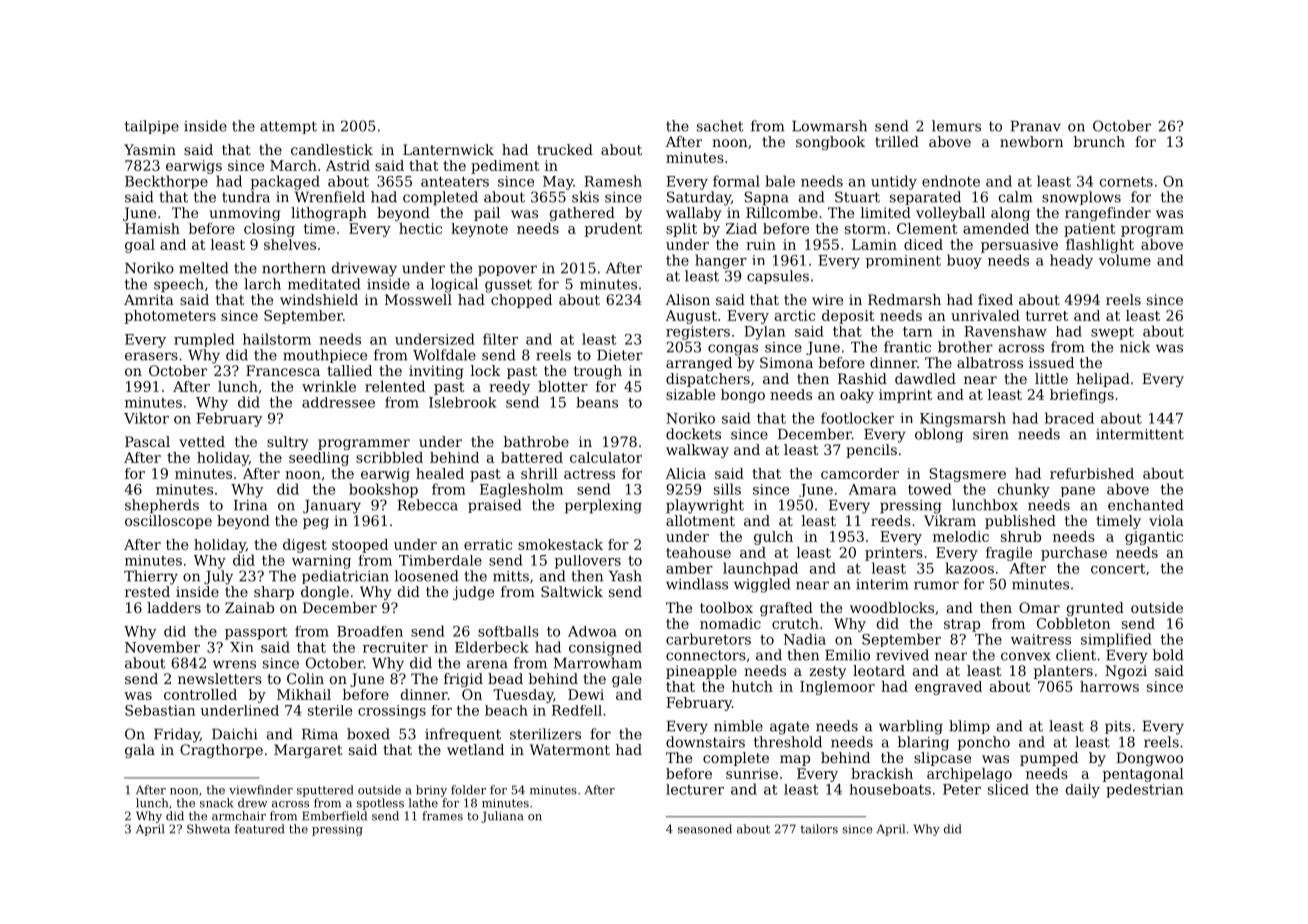 Image resolution: width=1308 pixels, height=924 pixels. Describe the element at coordinates (208, 829) in the screenshot. I see `Shweta` at that location.
